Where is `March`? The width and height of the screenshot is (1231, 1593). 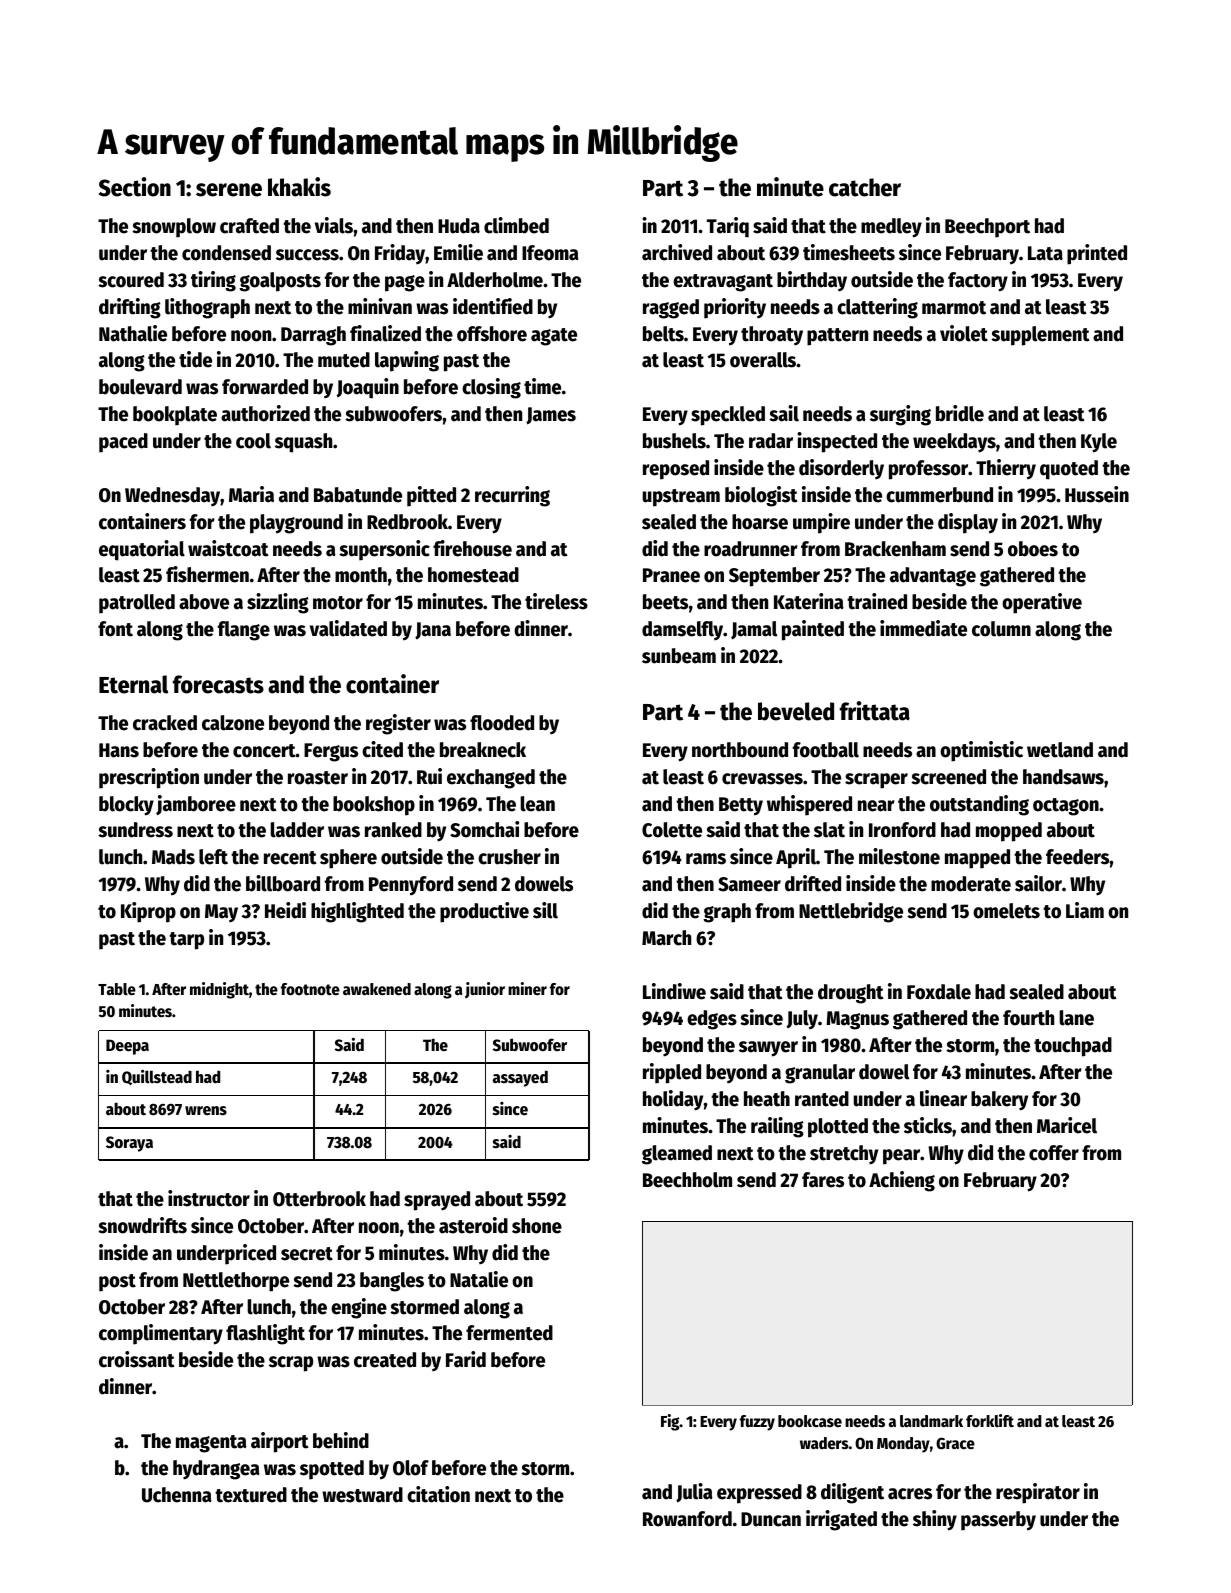 March is located at coordinates (666, 938).
